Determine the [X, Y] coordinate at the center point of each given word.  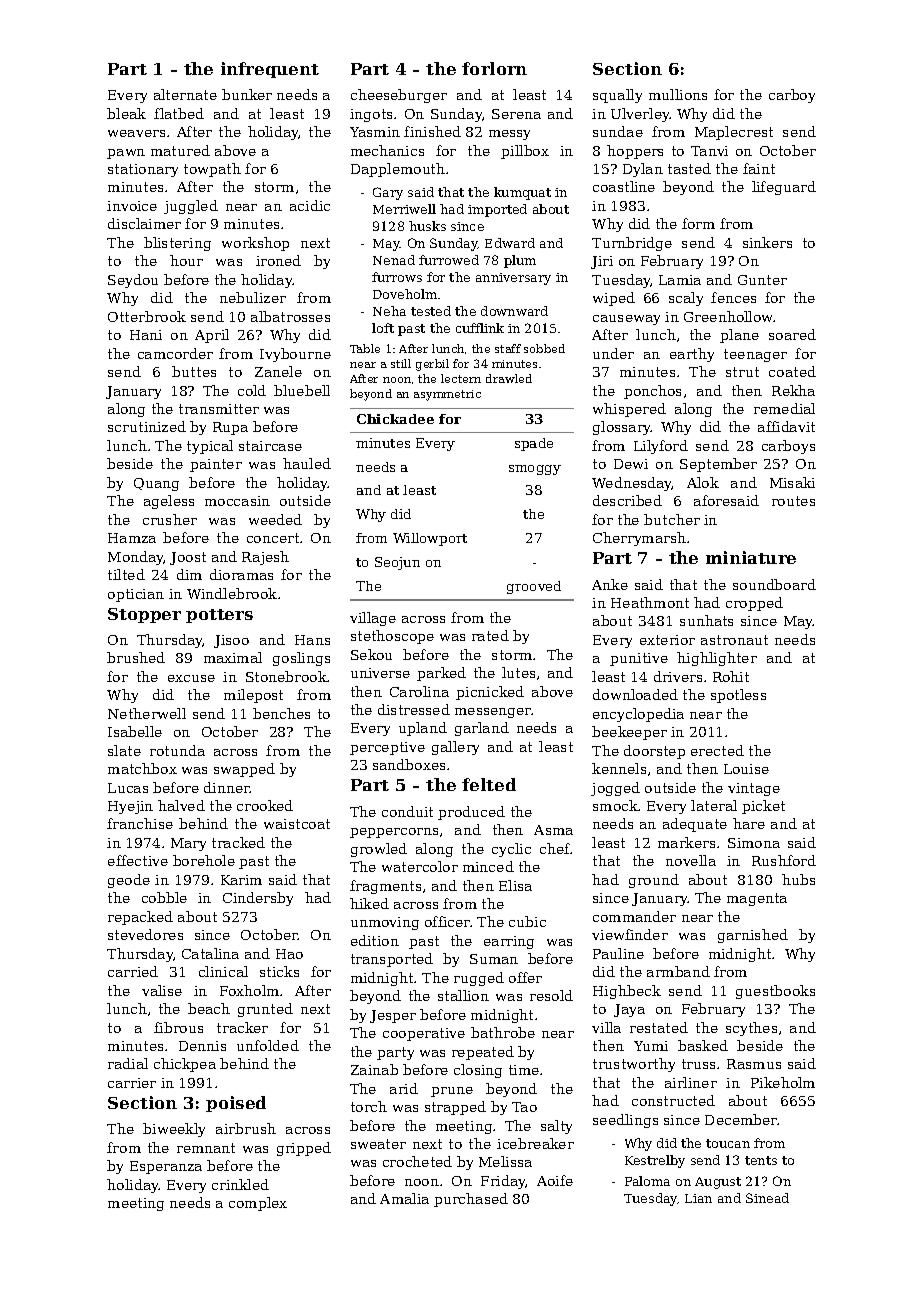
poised [236, 1104]
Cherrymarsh [639, 539]
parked [441, 674]
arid [404, 1088]
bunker [247, 94]
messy [509, 135]
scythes [751, 1029]
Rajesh [265, 558]
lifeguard [784, 188]
